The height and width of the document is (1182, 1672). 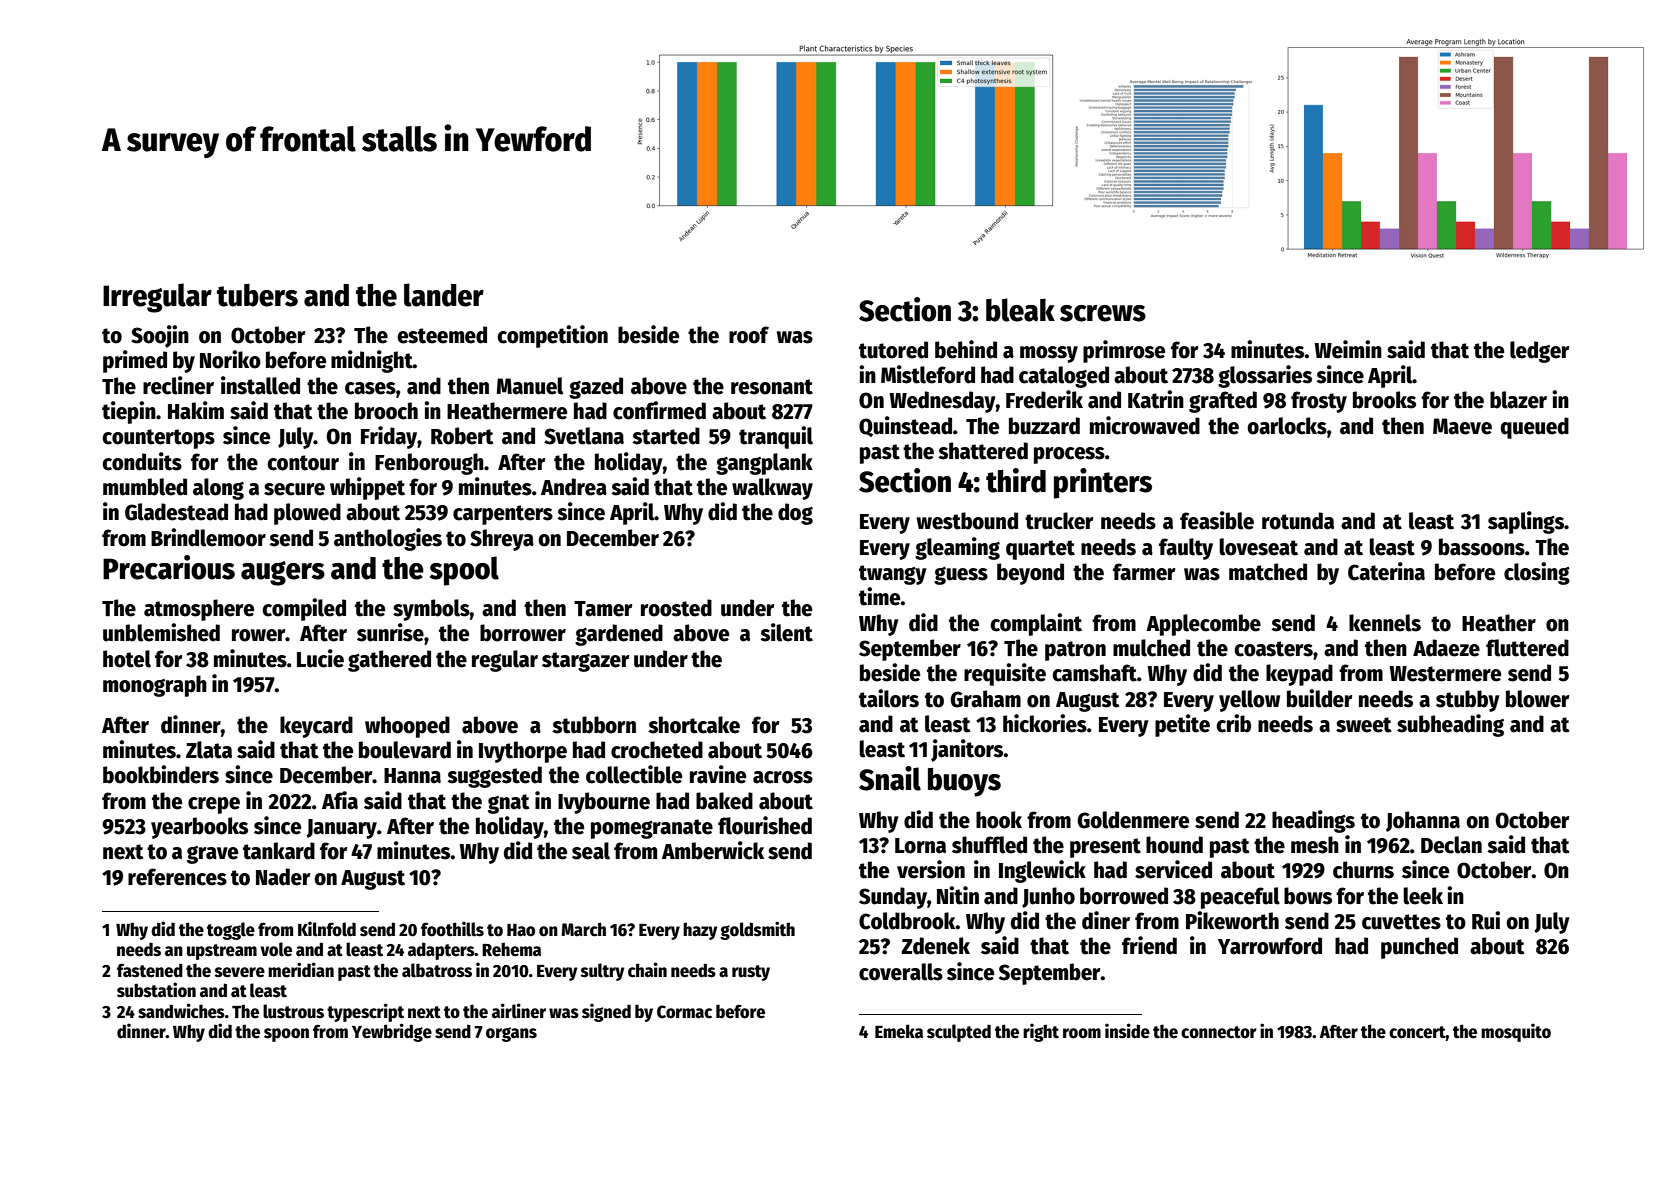 I want to click on crocheted, so click(x=657, y=750).
